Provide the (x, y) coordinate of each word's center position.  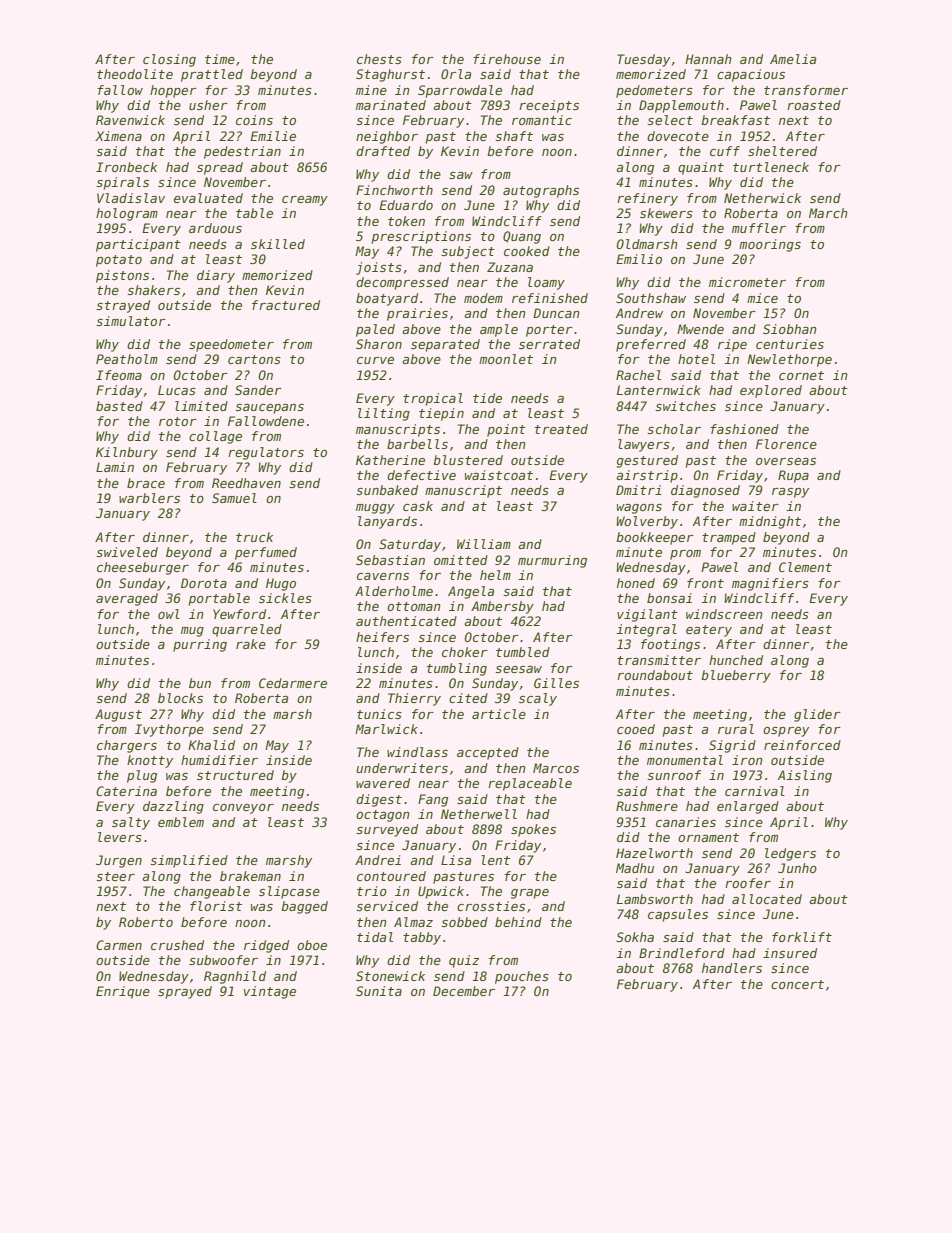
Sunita (379, 991)
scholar (674, 429)
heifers (382, 637)
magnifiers (770, 584)
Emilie (273, 136)
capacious (751, 75)
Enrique (123, 992)
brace (146, 483)
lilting (384, 414)
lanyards (387, 522)
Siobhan (790, 329)
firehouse (507, 59)
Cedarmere (293, 683)
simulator (131, 321)
